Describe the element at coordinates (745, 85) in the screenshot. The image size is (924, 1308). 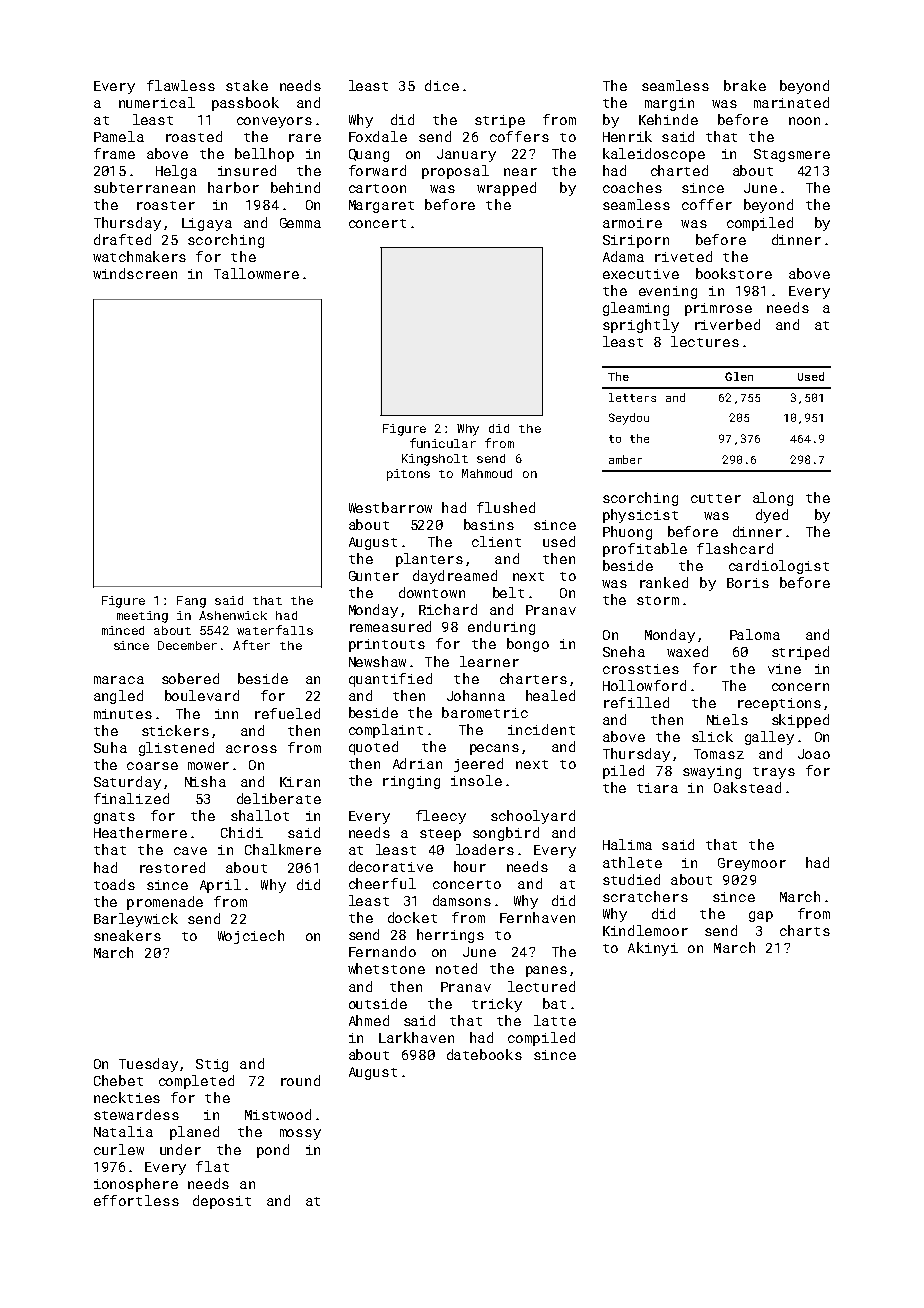
I see `brake` at that location.
